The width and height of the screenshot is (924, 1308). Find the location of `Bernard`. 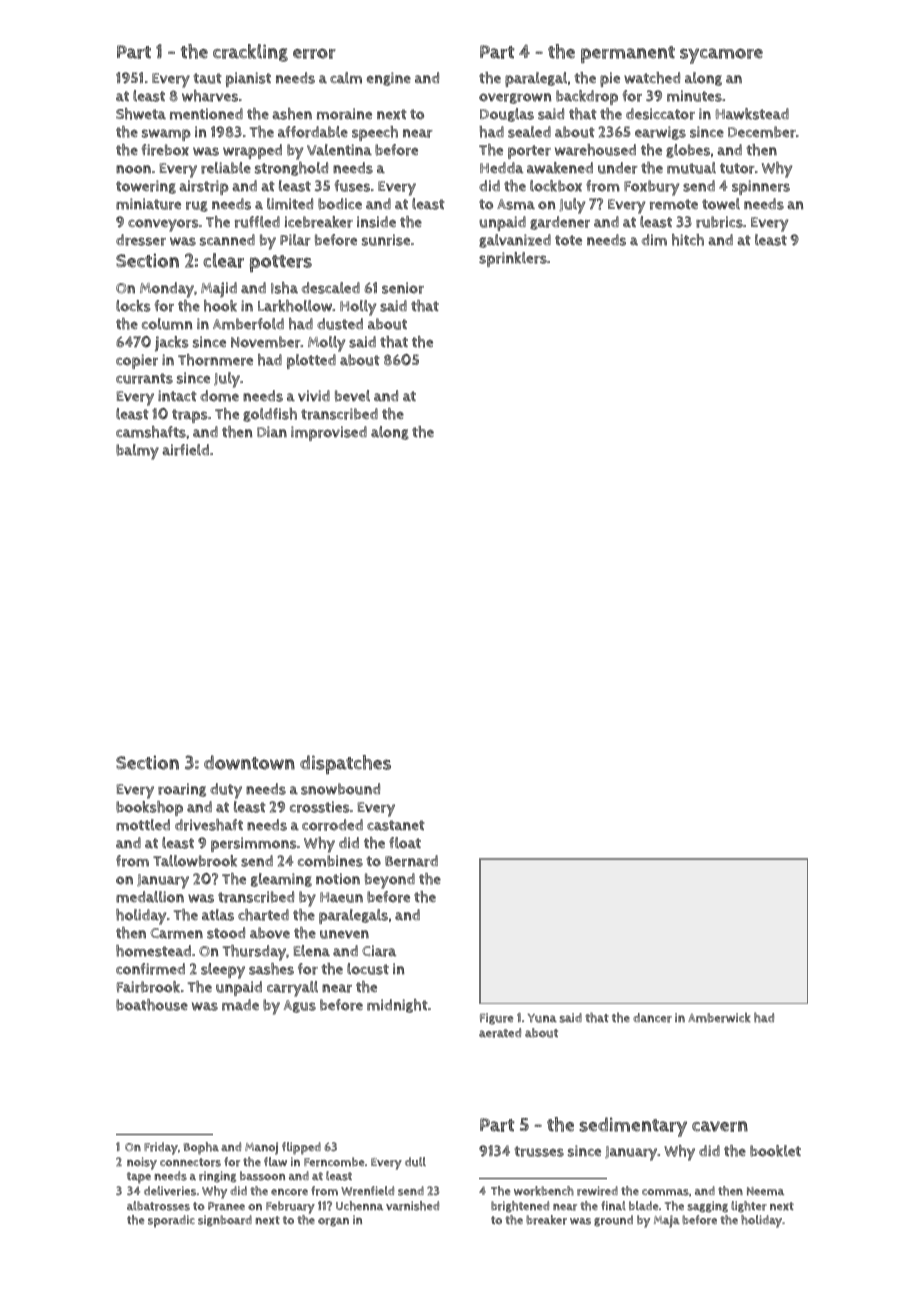

Bernard is located at coordinates (411, 861).
